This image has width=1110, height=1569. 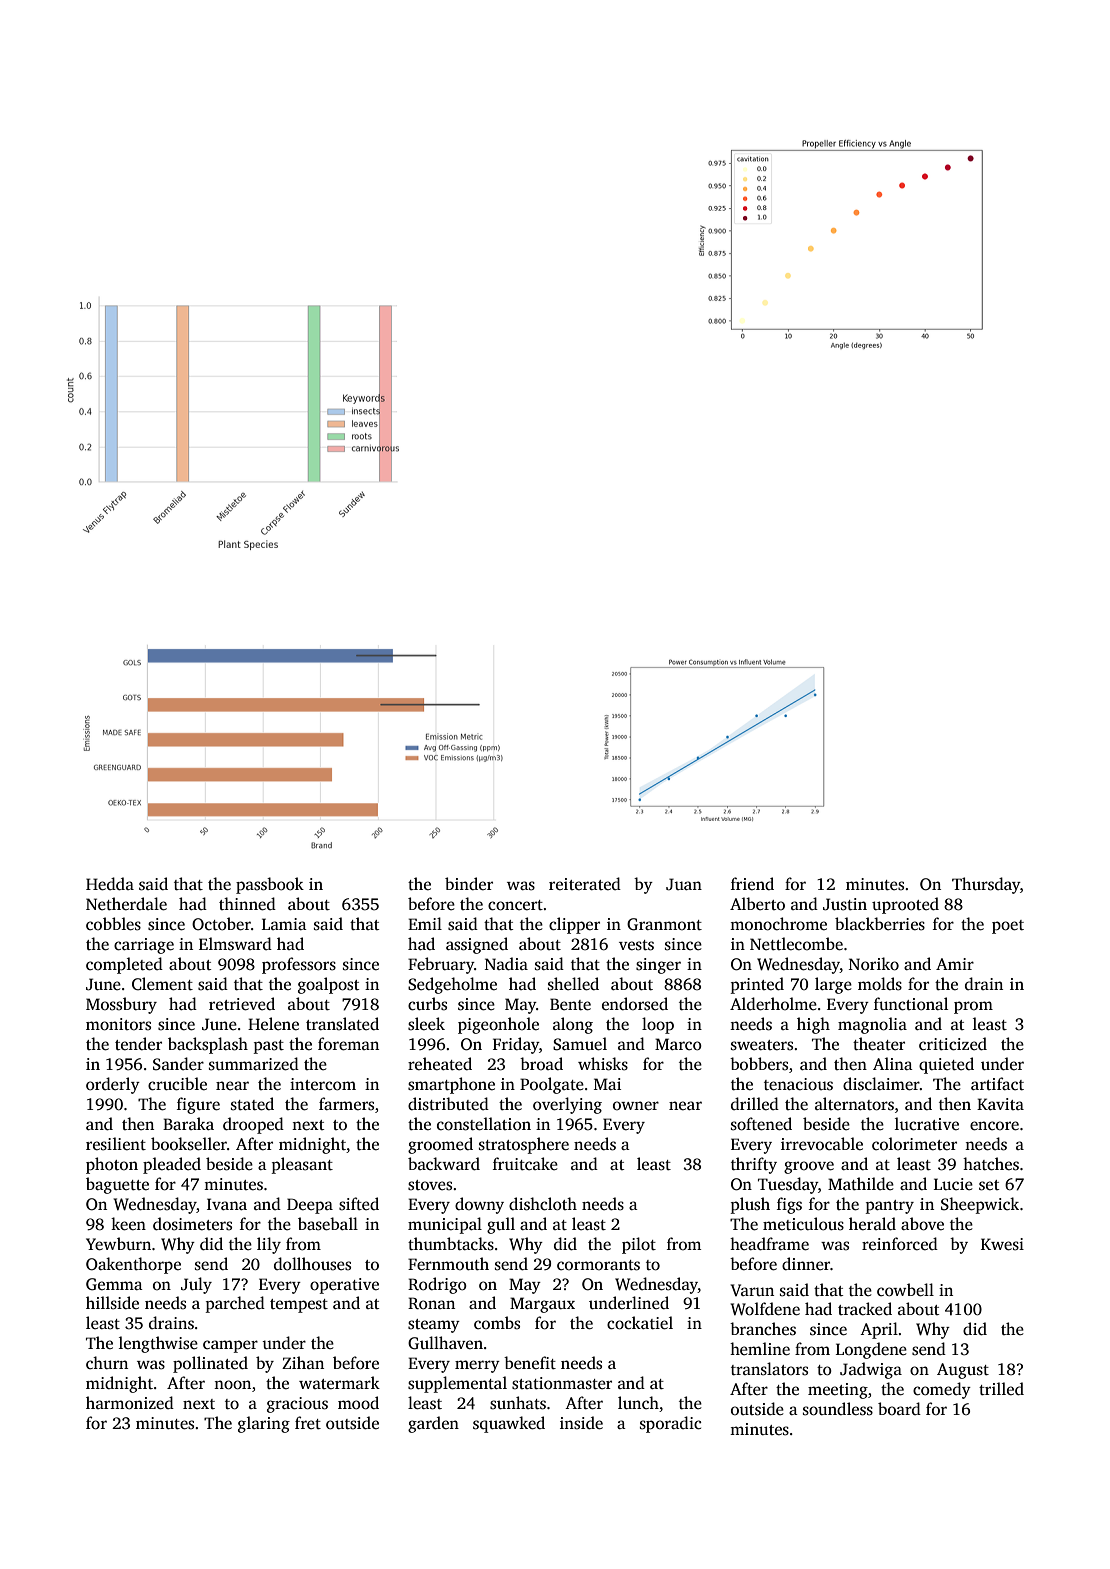 What do you see at coordinates (358, 1403) in the image?
I see `mood` at bounding box center [358, 1403].
